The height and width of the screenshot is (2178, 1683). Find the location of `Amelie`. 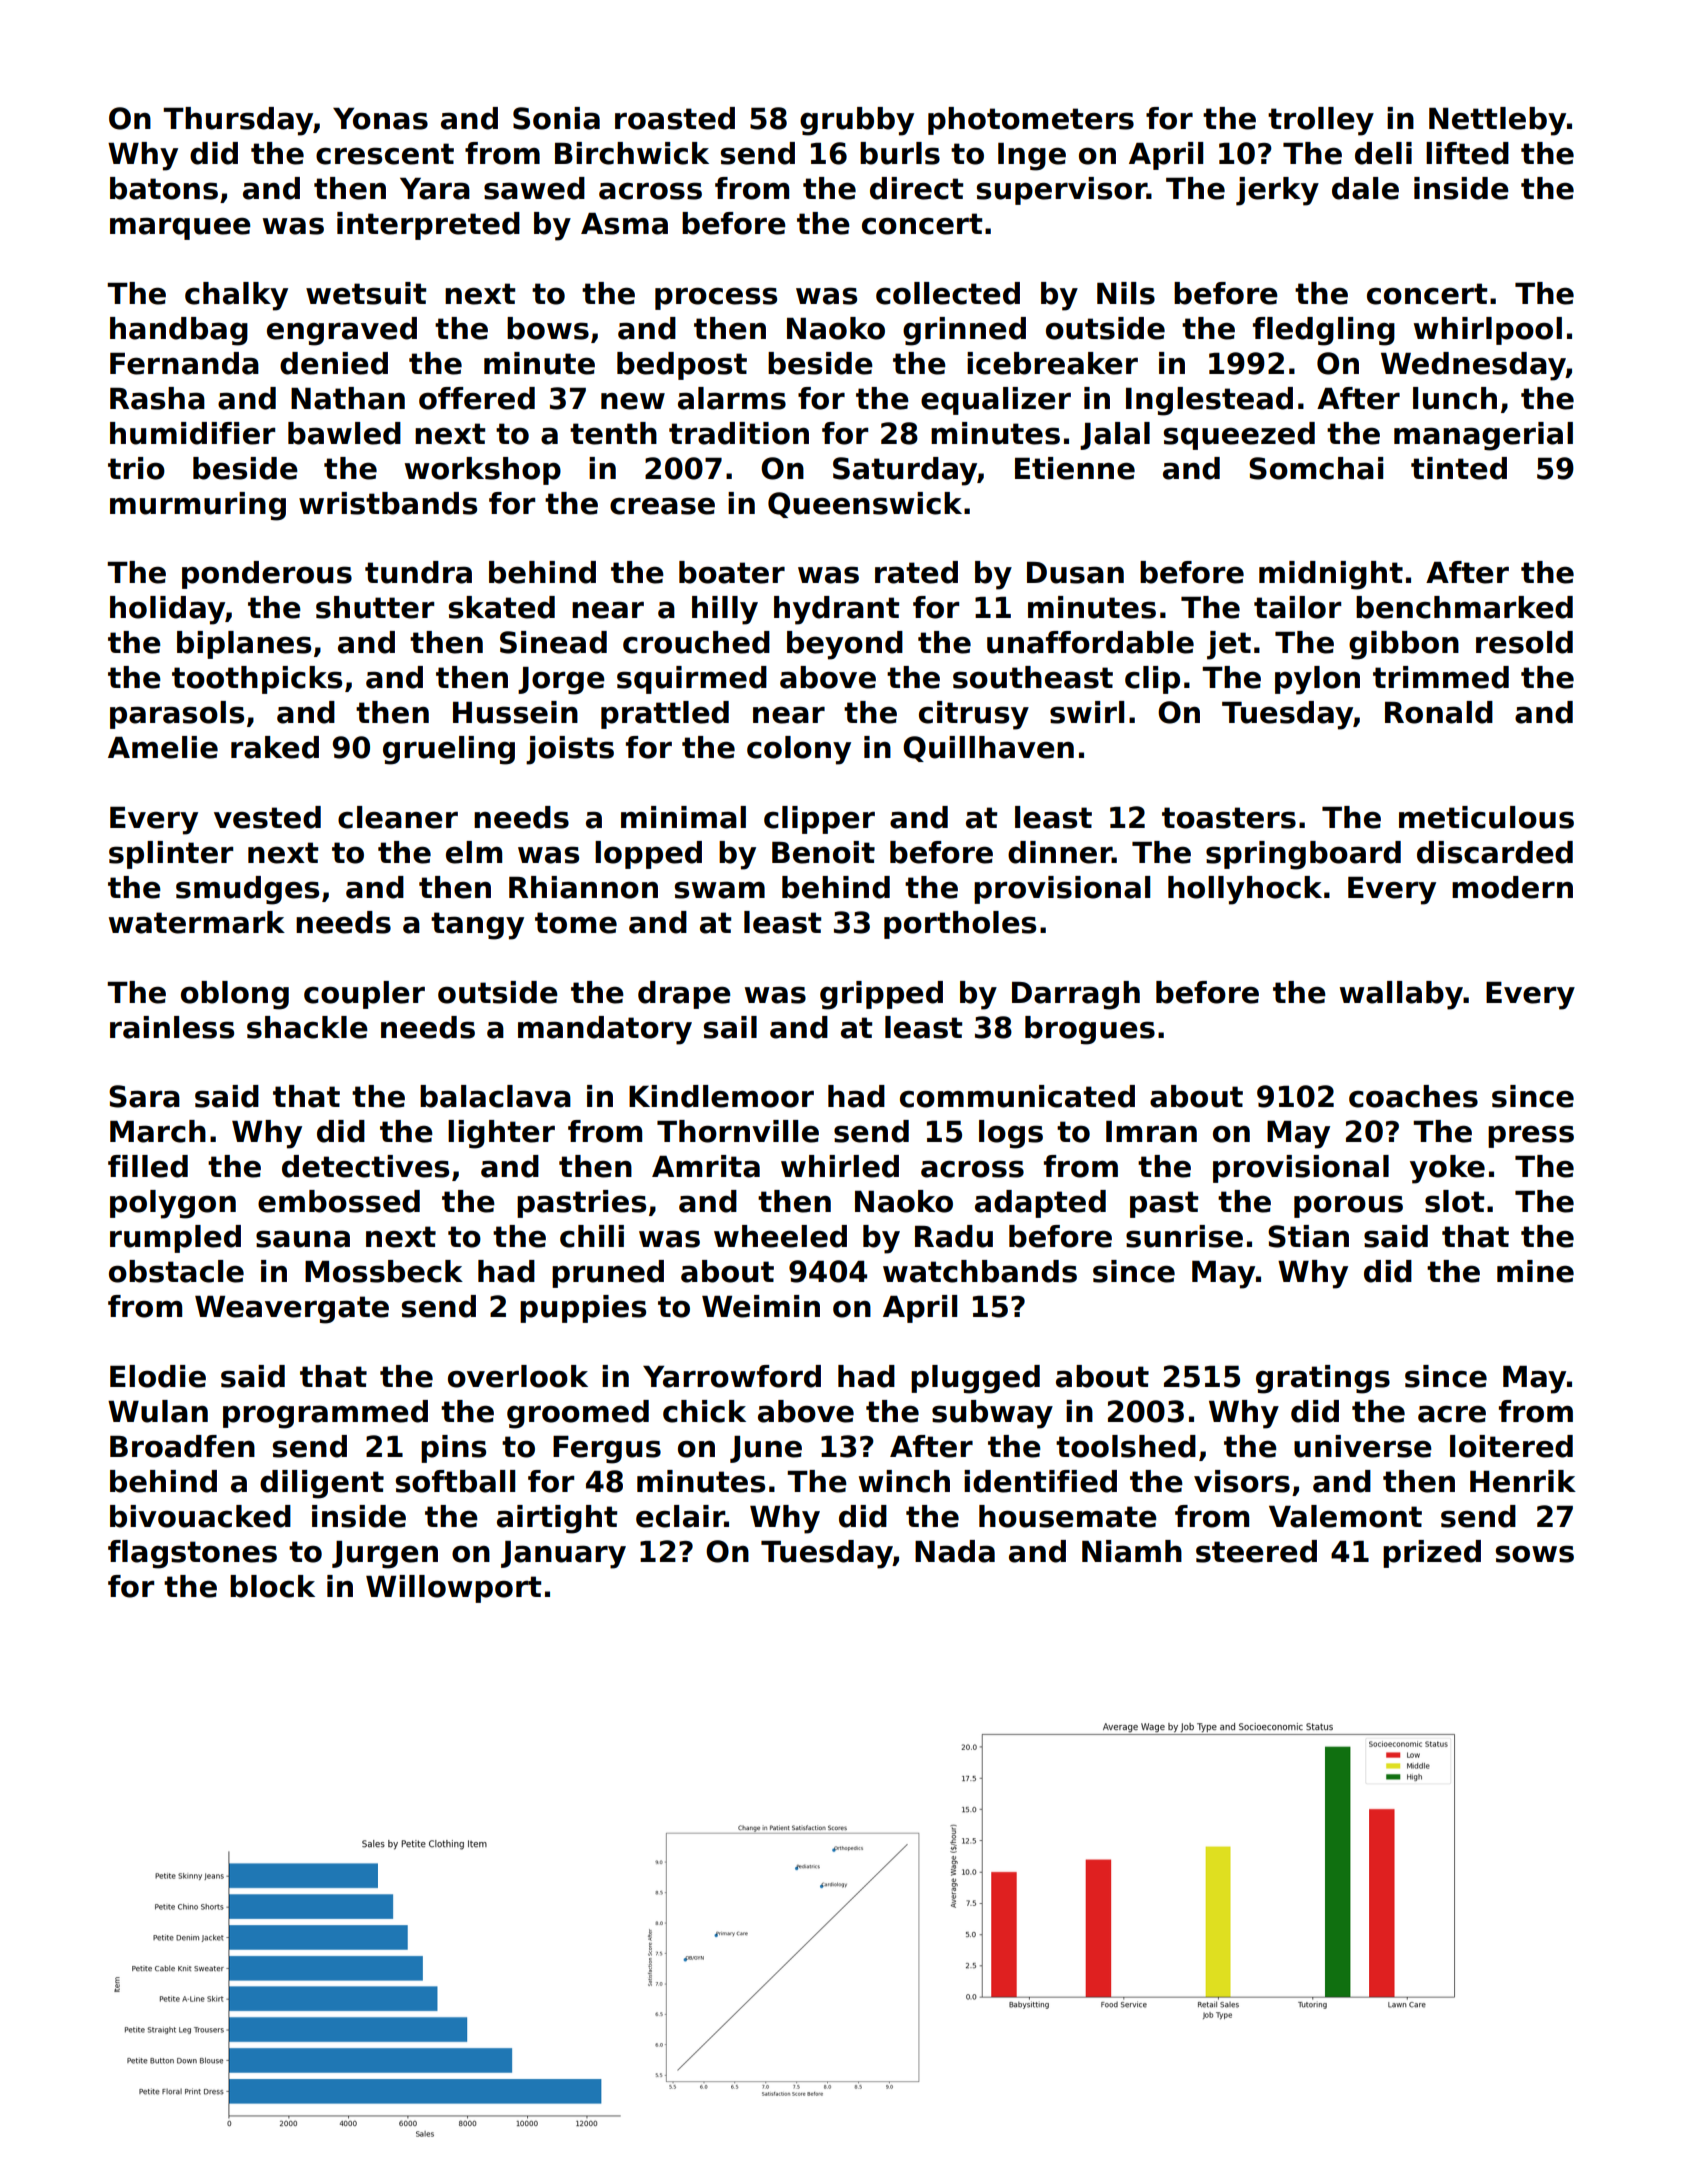

Amelie is located at coordinates (163, 747).
